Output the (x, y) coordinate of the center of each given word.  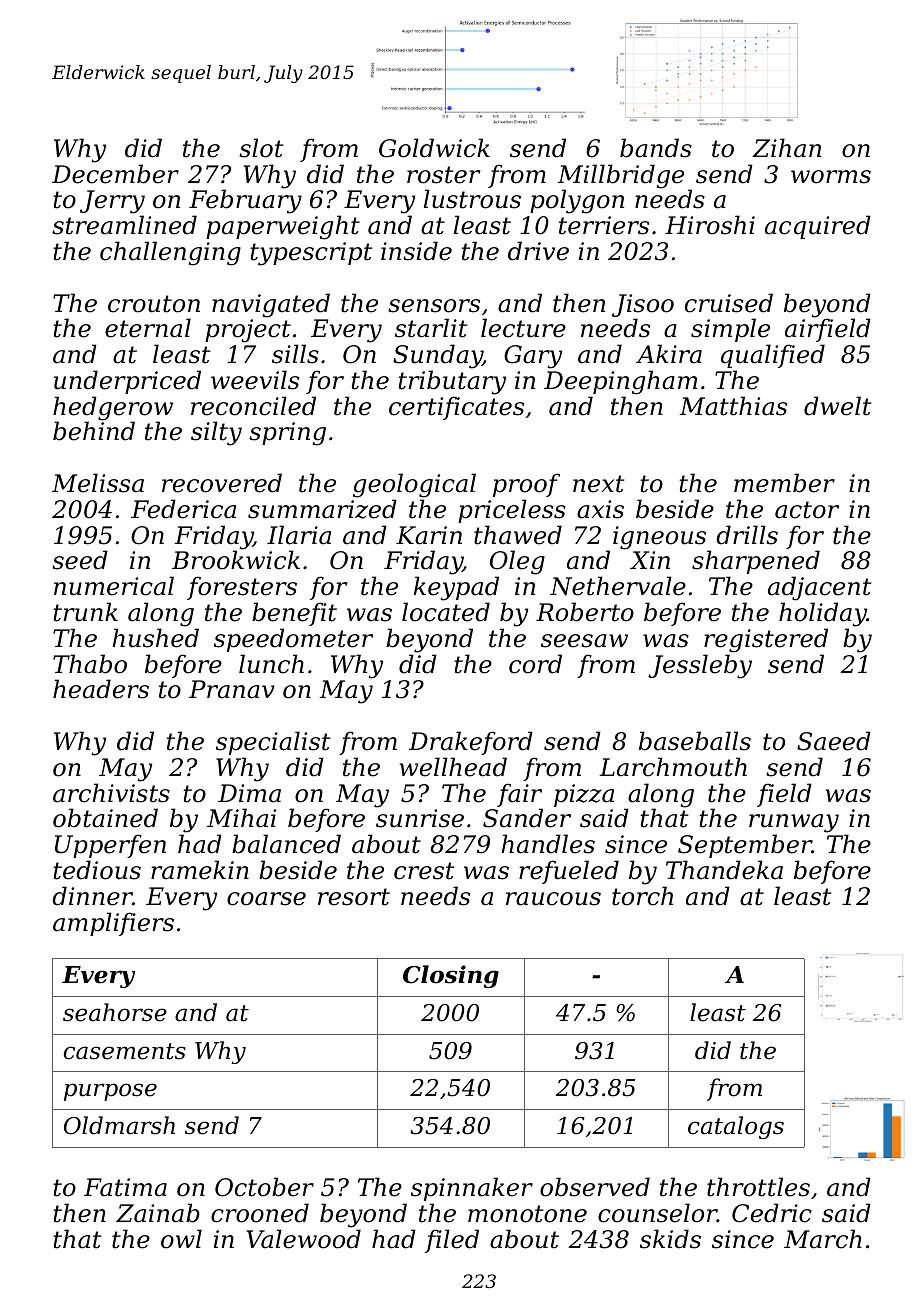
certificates (456, 408)
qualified (773, 356)
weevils (255, 380)
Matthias (733, 406)
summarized (322, 509)
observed (595, 1187)
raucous (553, 899)
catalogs (736, 1127)
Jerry (112, 202)
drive (538, 251)
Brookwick (236, 560)
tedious (97, 870)
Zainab (158, 1213)
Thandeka (724, 870)
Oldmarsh (119, 1125)
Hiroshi (710, 225)
